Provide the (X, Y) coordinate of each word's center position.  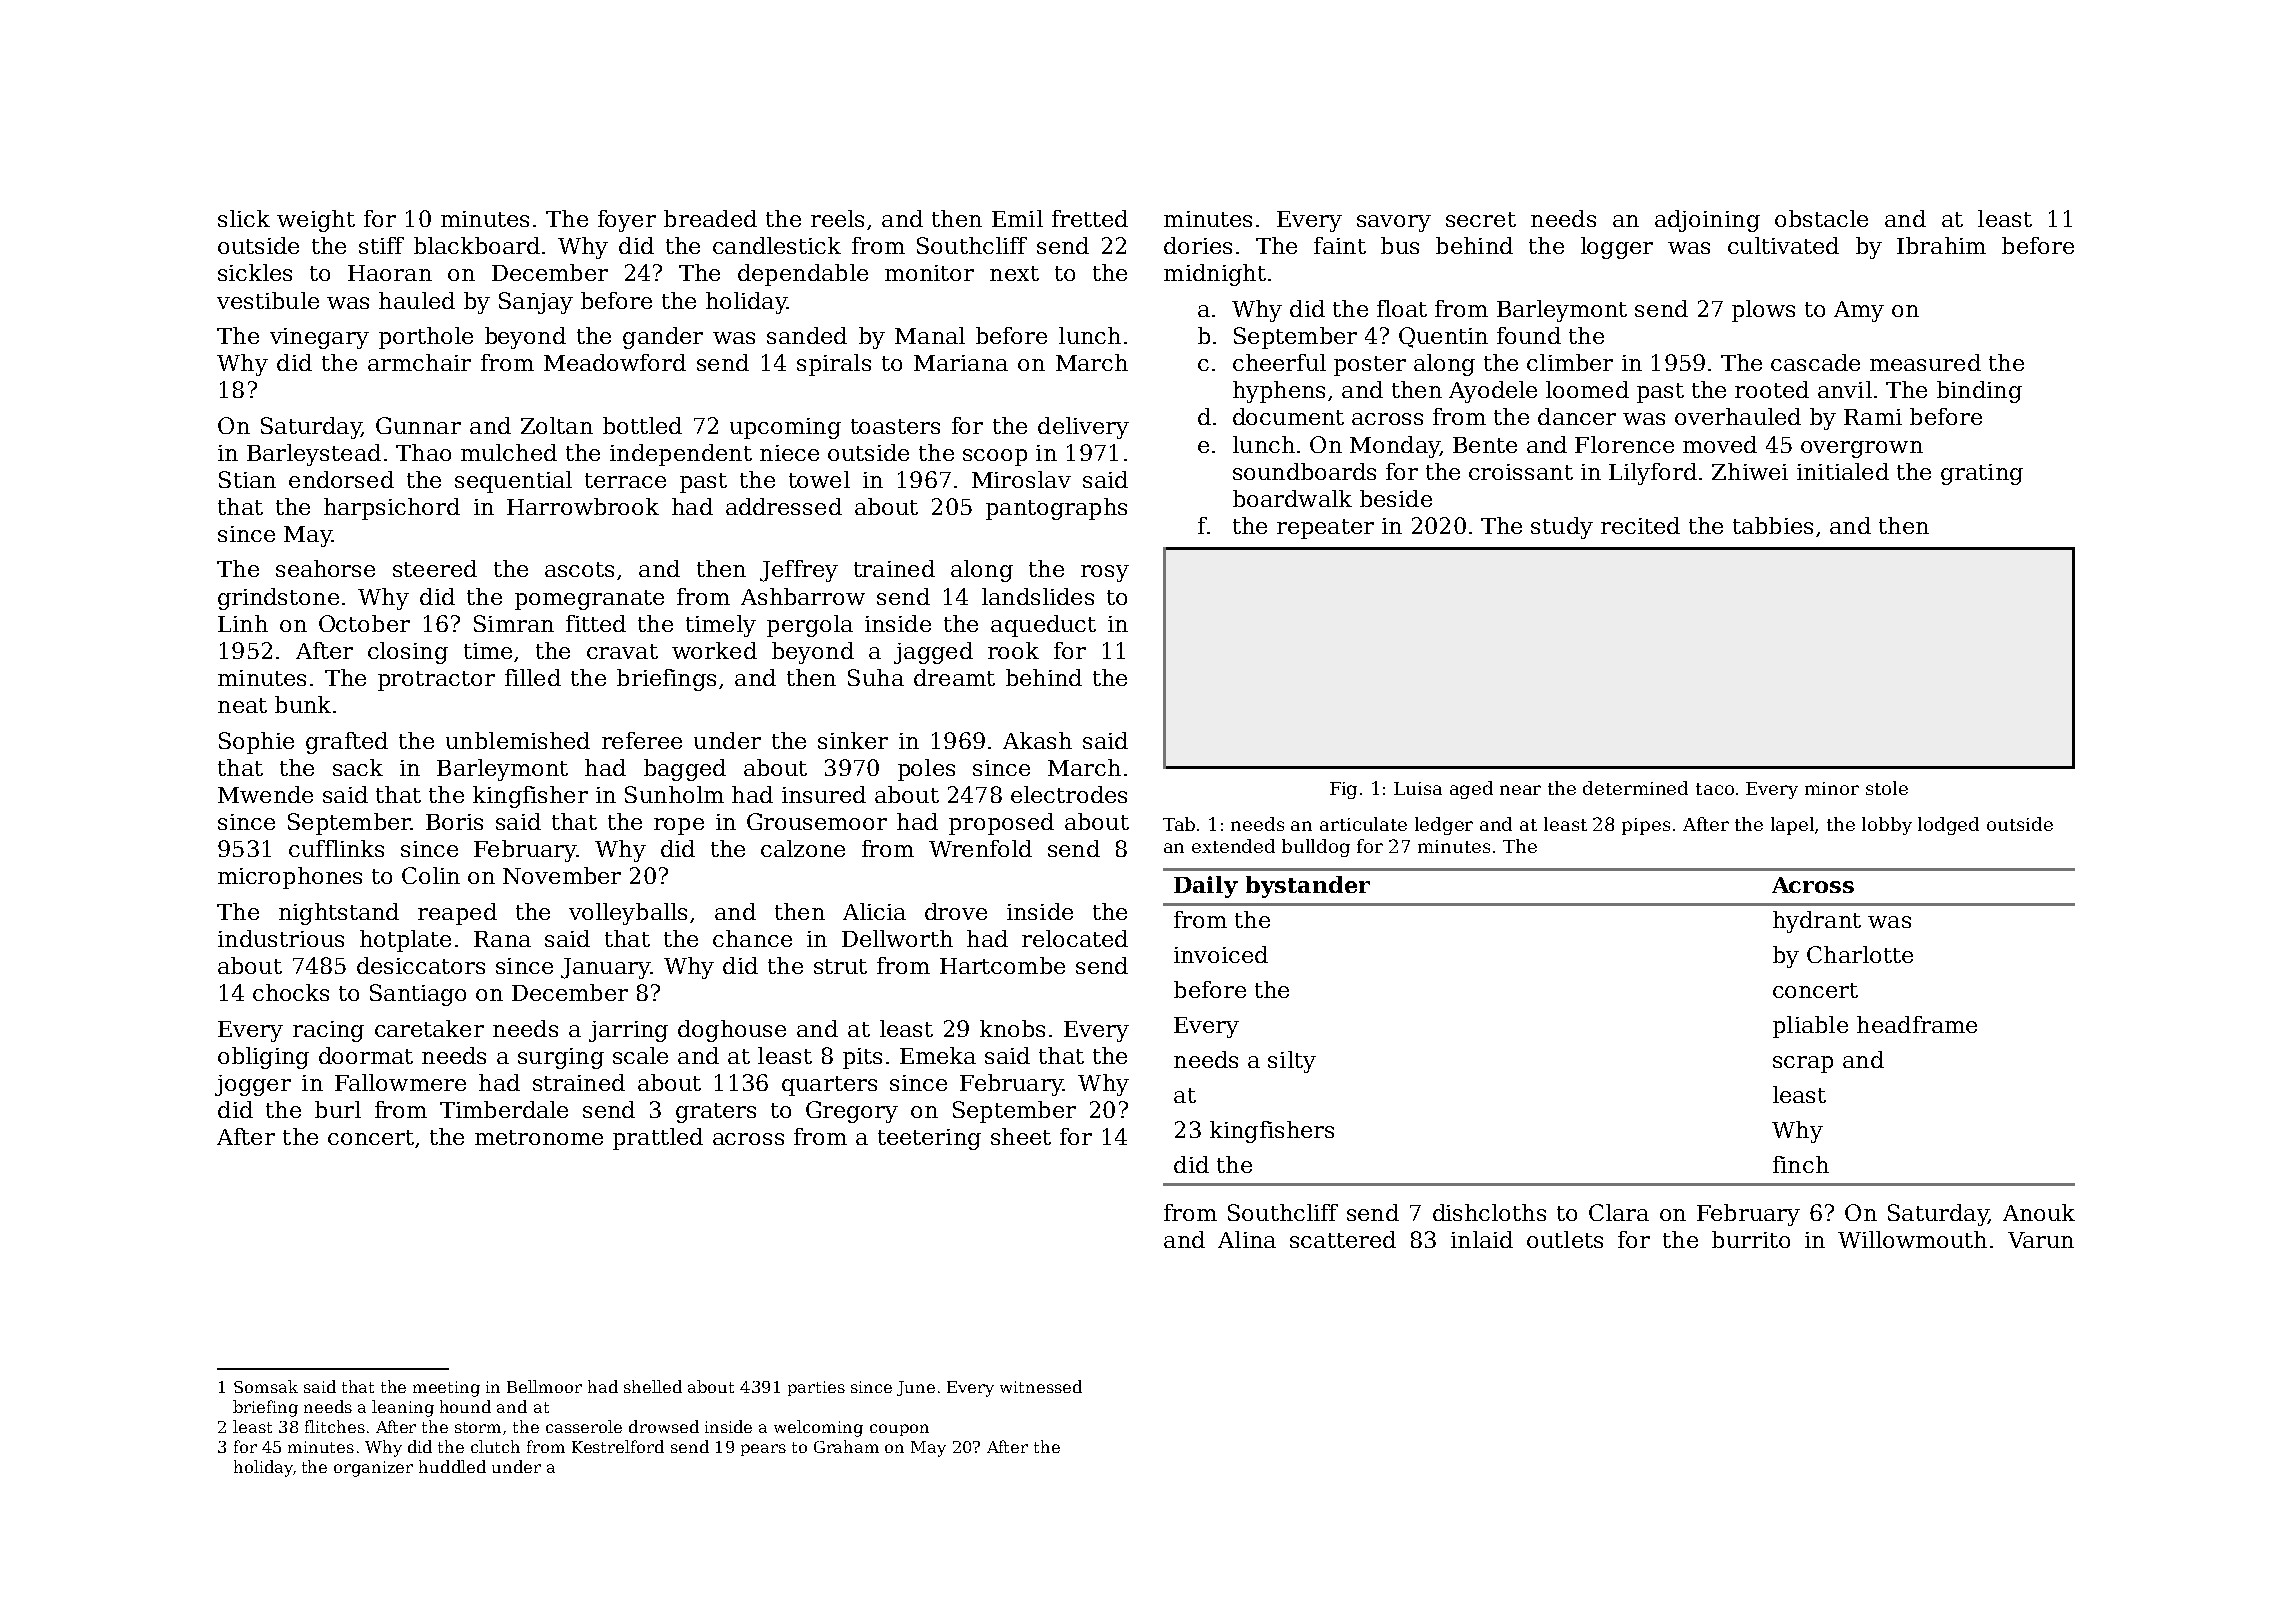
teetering (929, 1139)
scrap (1803, 1064)
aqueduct (1043, 626)
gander (663, 338)
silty (1292, 1062)
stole (1887, 788)
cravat (622, 651)
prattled (658, 1139)
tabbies (1773, 525)
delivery (1083, 428)
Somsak (266, 1386)
